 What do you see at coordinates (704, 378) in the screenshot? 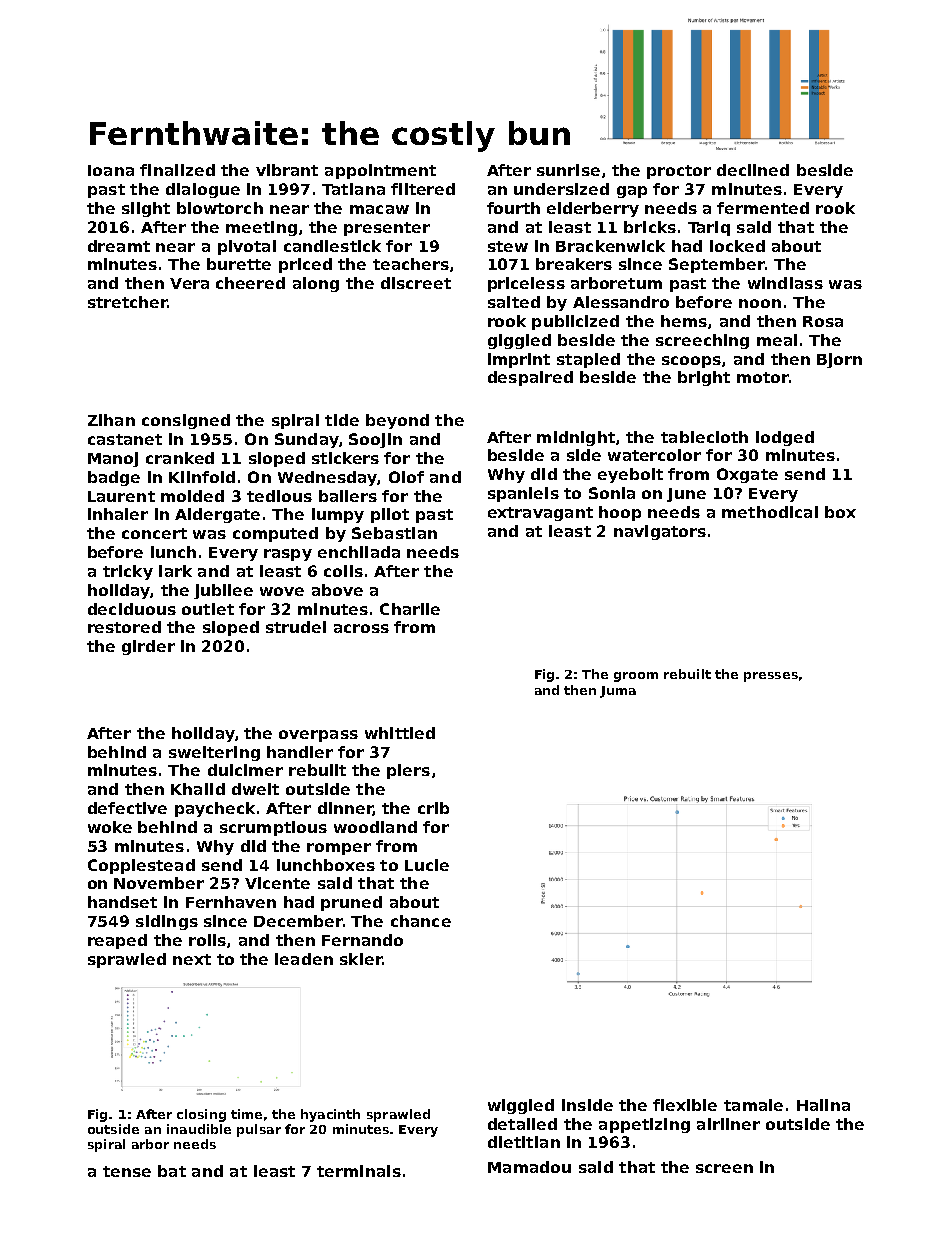
I see `bright` at bounding box center [704, 378].
